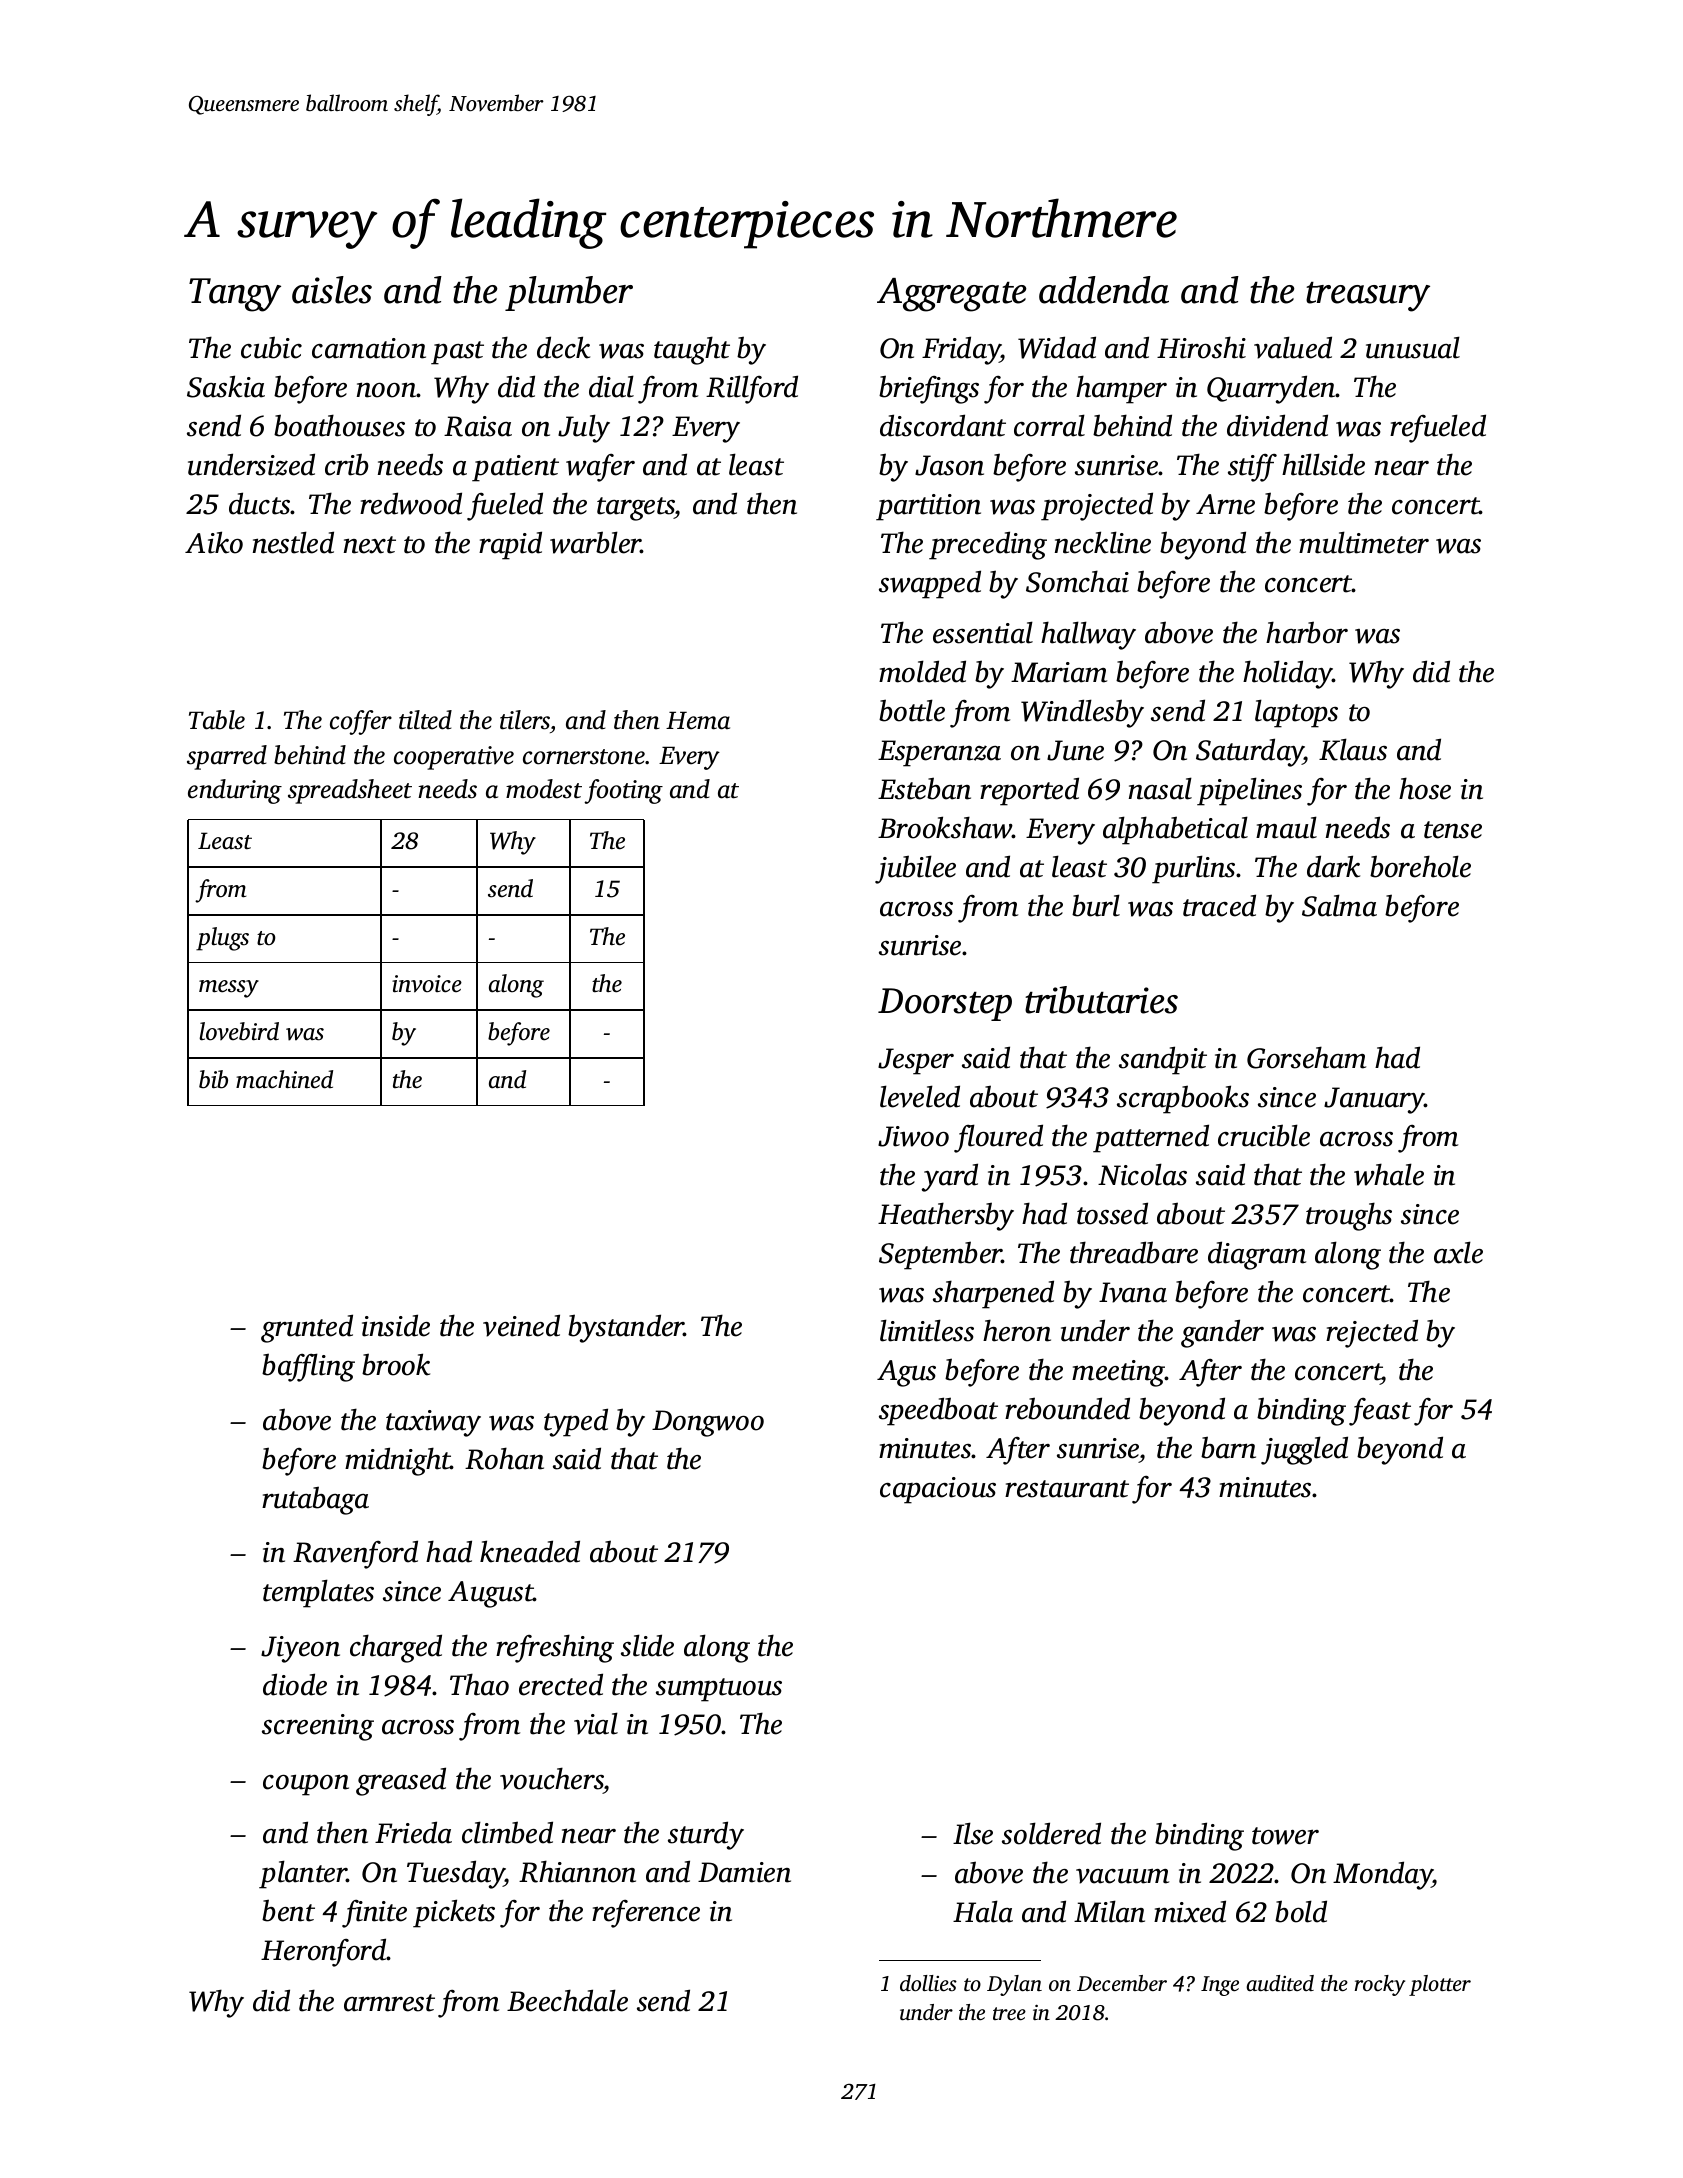  Describe the element at coordinates (1368, 297) in the page. I see `treasury` at that location.
